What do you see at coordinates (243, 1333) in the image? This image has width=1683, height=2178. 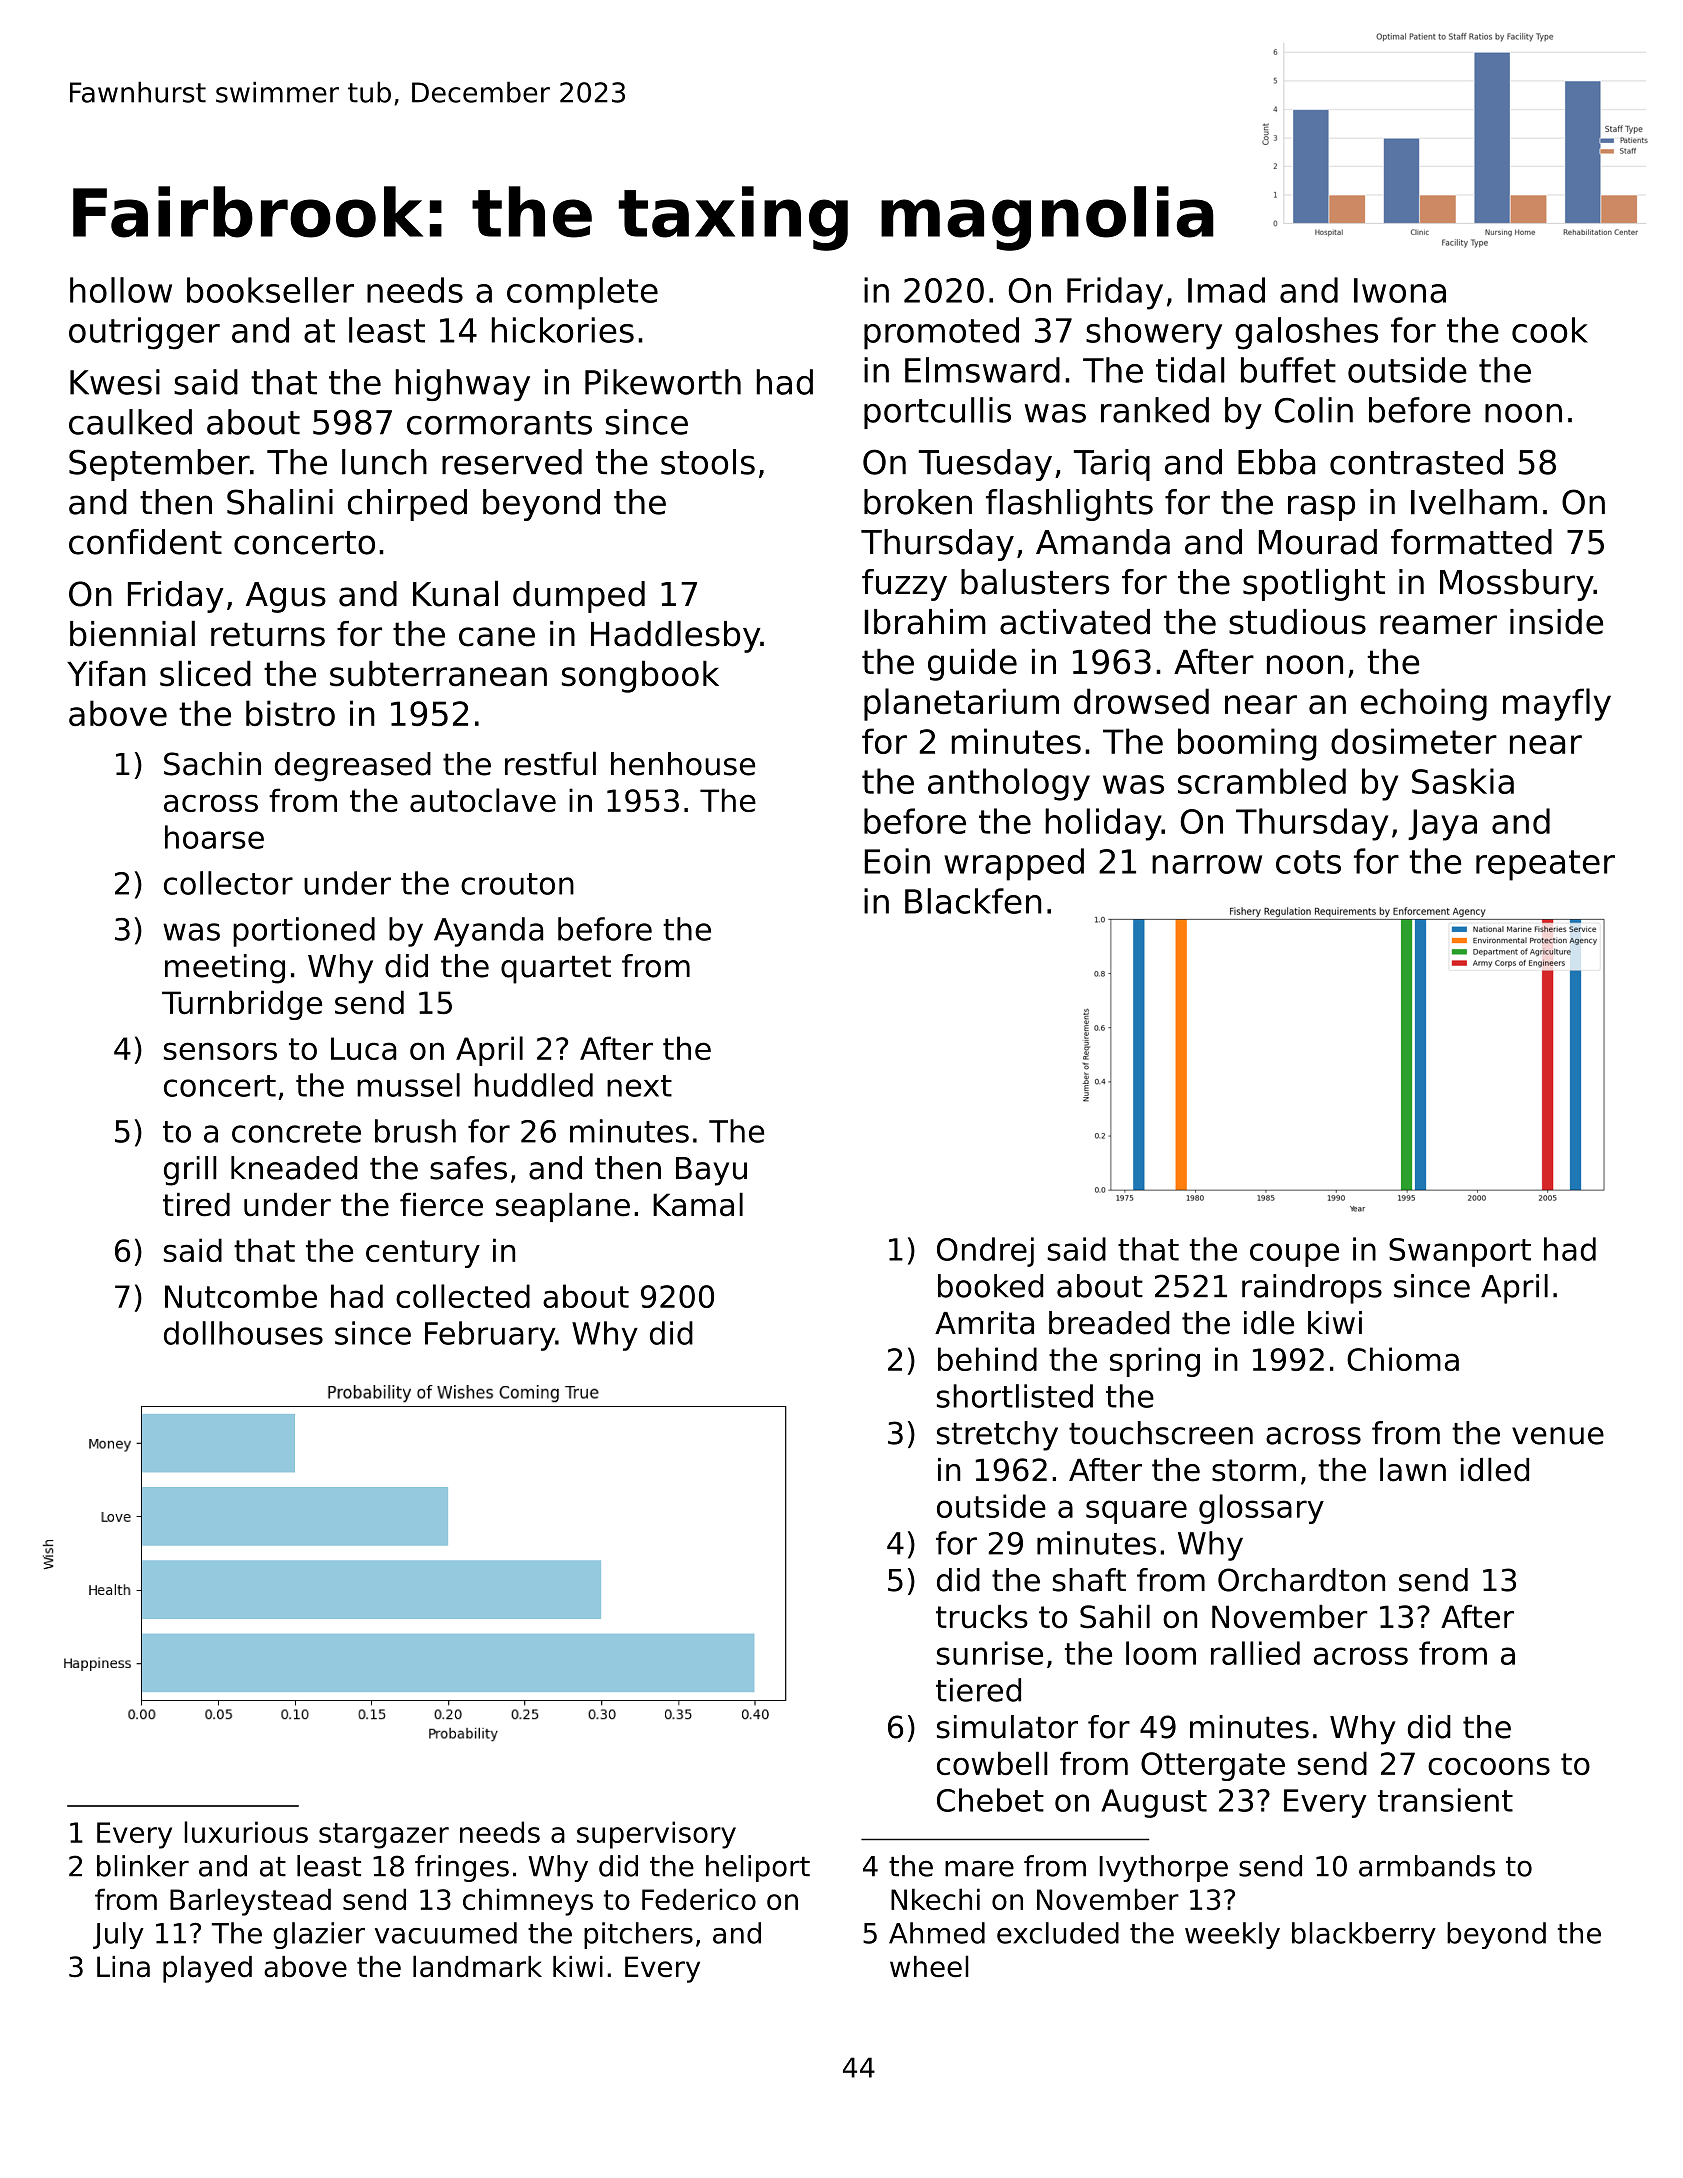 I see `dollhouses` at bounding box center [243, 1333].
